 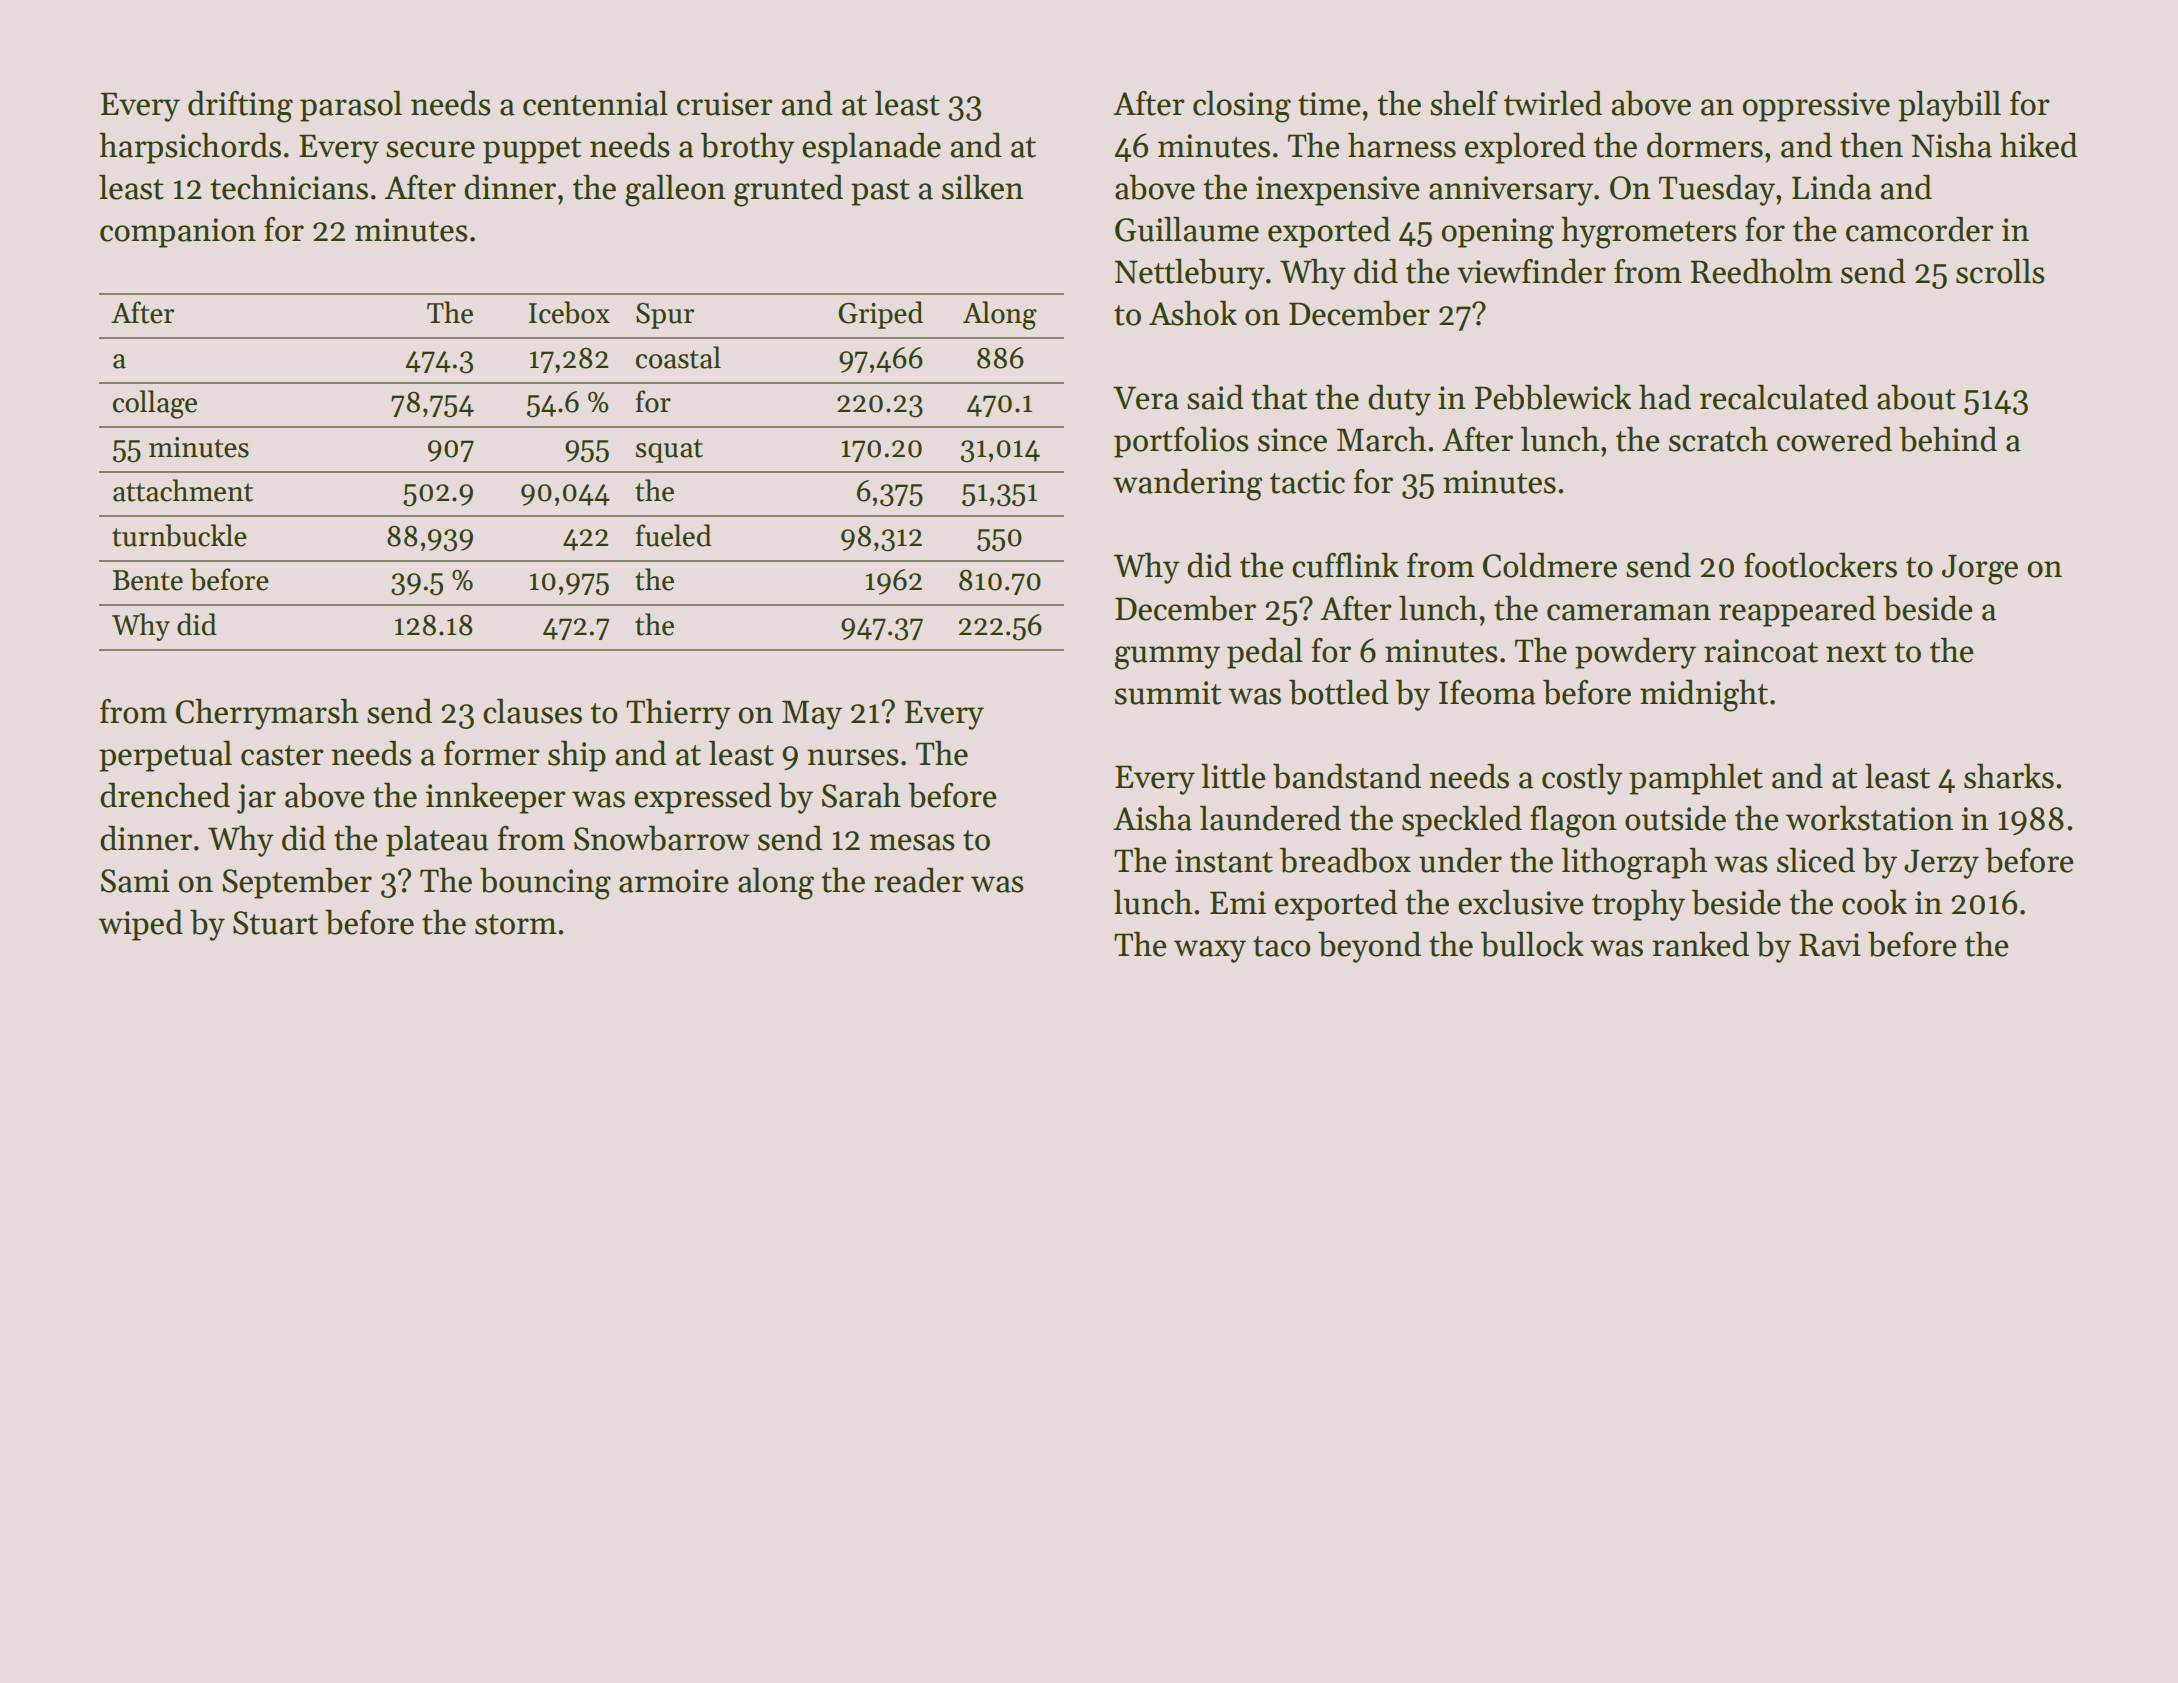 What do you see at coordinates (1345, 565) in the screenshot?
I see `cufflink` at bounding box center [1345, 565].
